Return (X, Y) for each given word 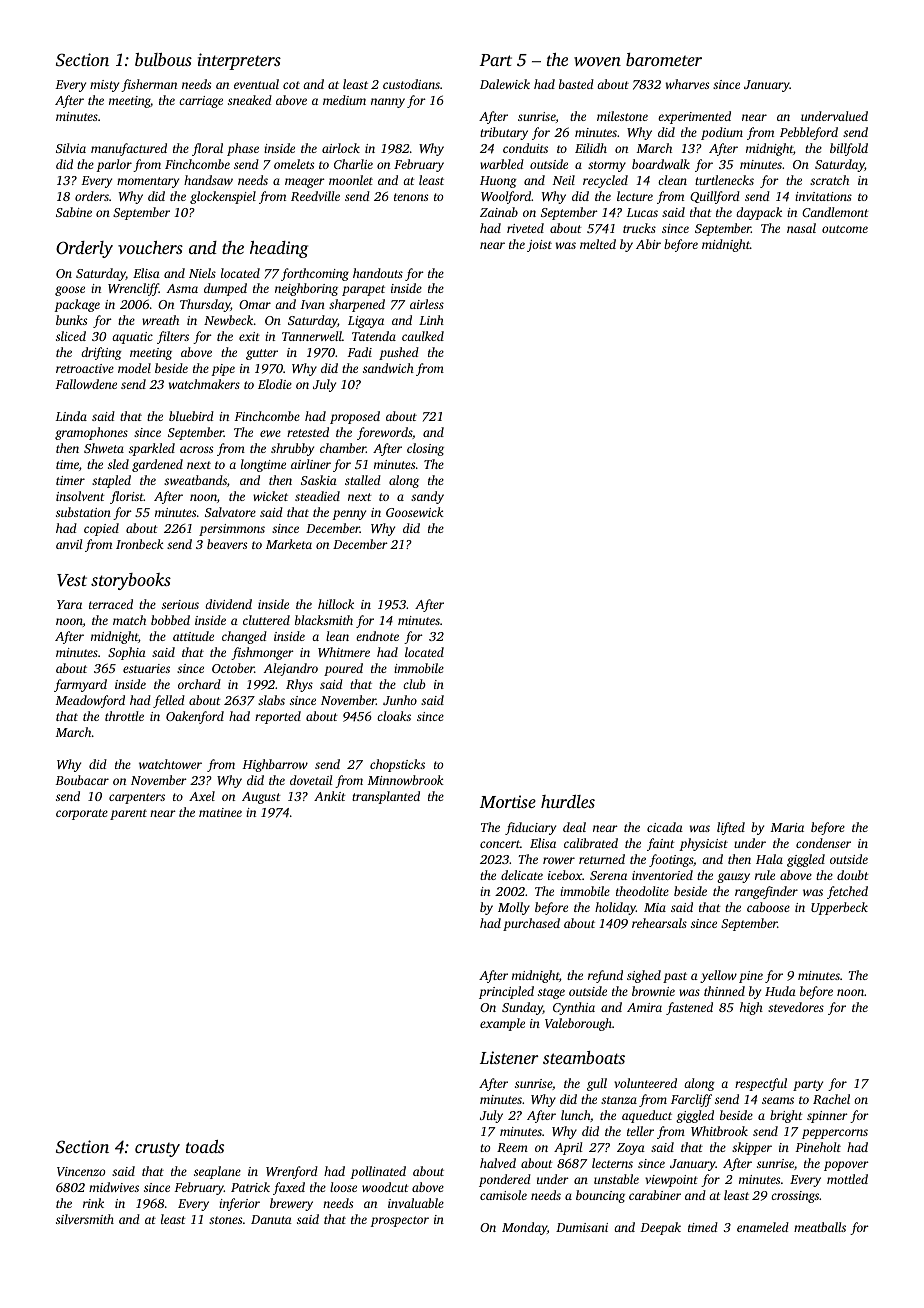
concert (500, 844)
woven (597, 61)
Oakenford (195, 717)
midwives (114, 1187)
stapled (111, 481)
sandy (427, 497)
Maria (787, 827)
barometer (664, 59)
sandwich (388, 368)
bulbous (163, 59)
